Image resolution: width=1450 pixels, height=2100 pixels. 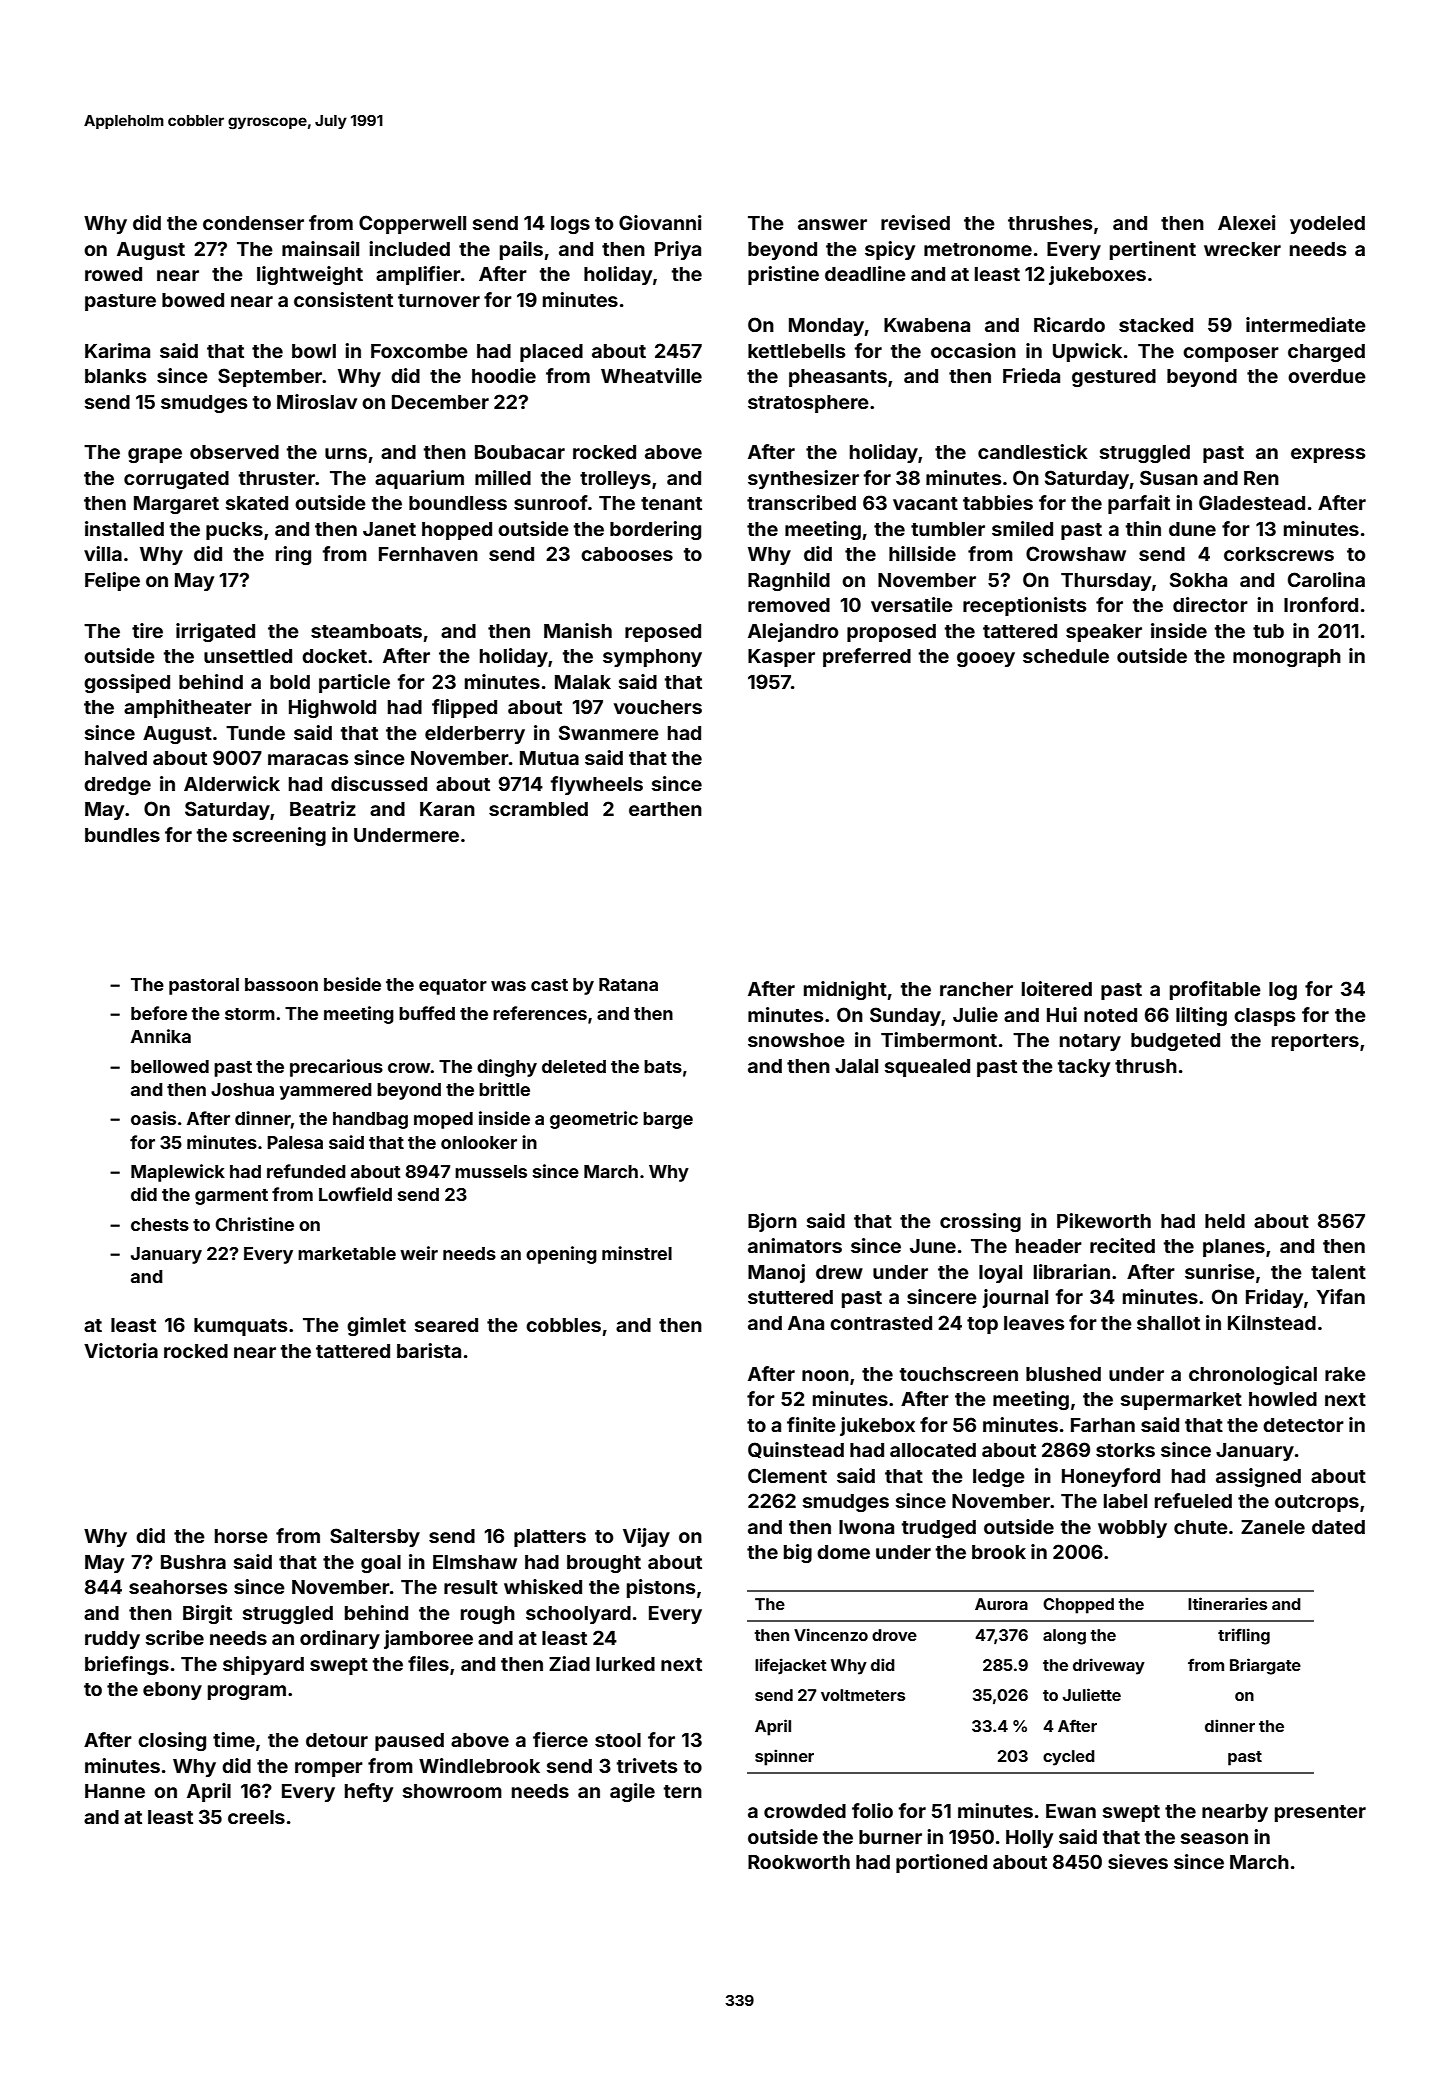 What do you see at coordinates (1287, 658) in the screenshot?
I see `monograph` at bounding box center [1287, 658].
